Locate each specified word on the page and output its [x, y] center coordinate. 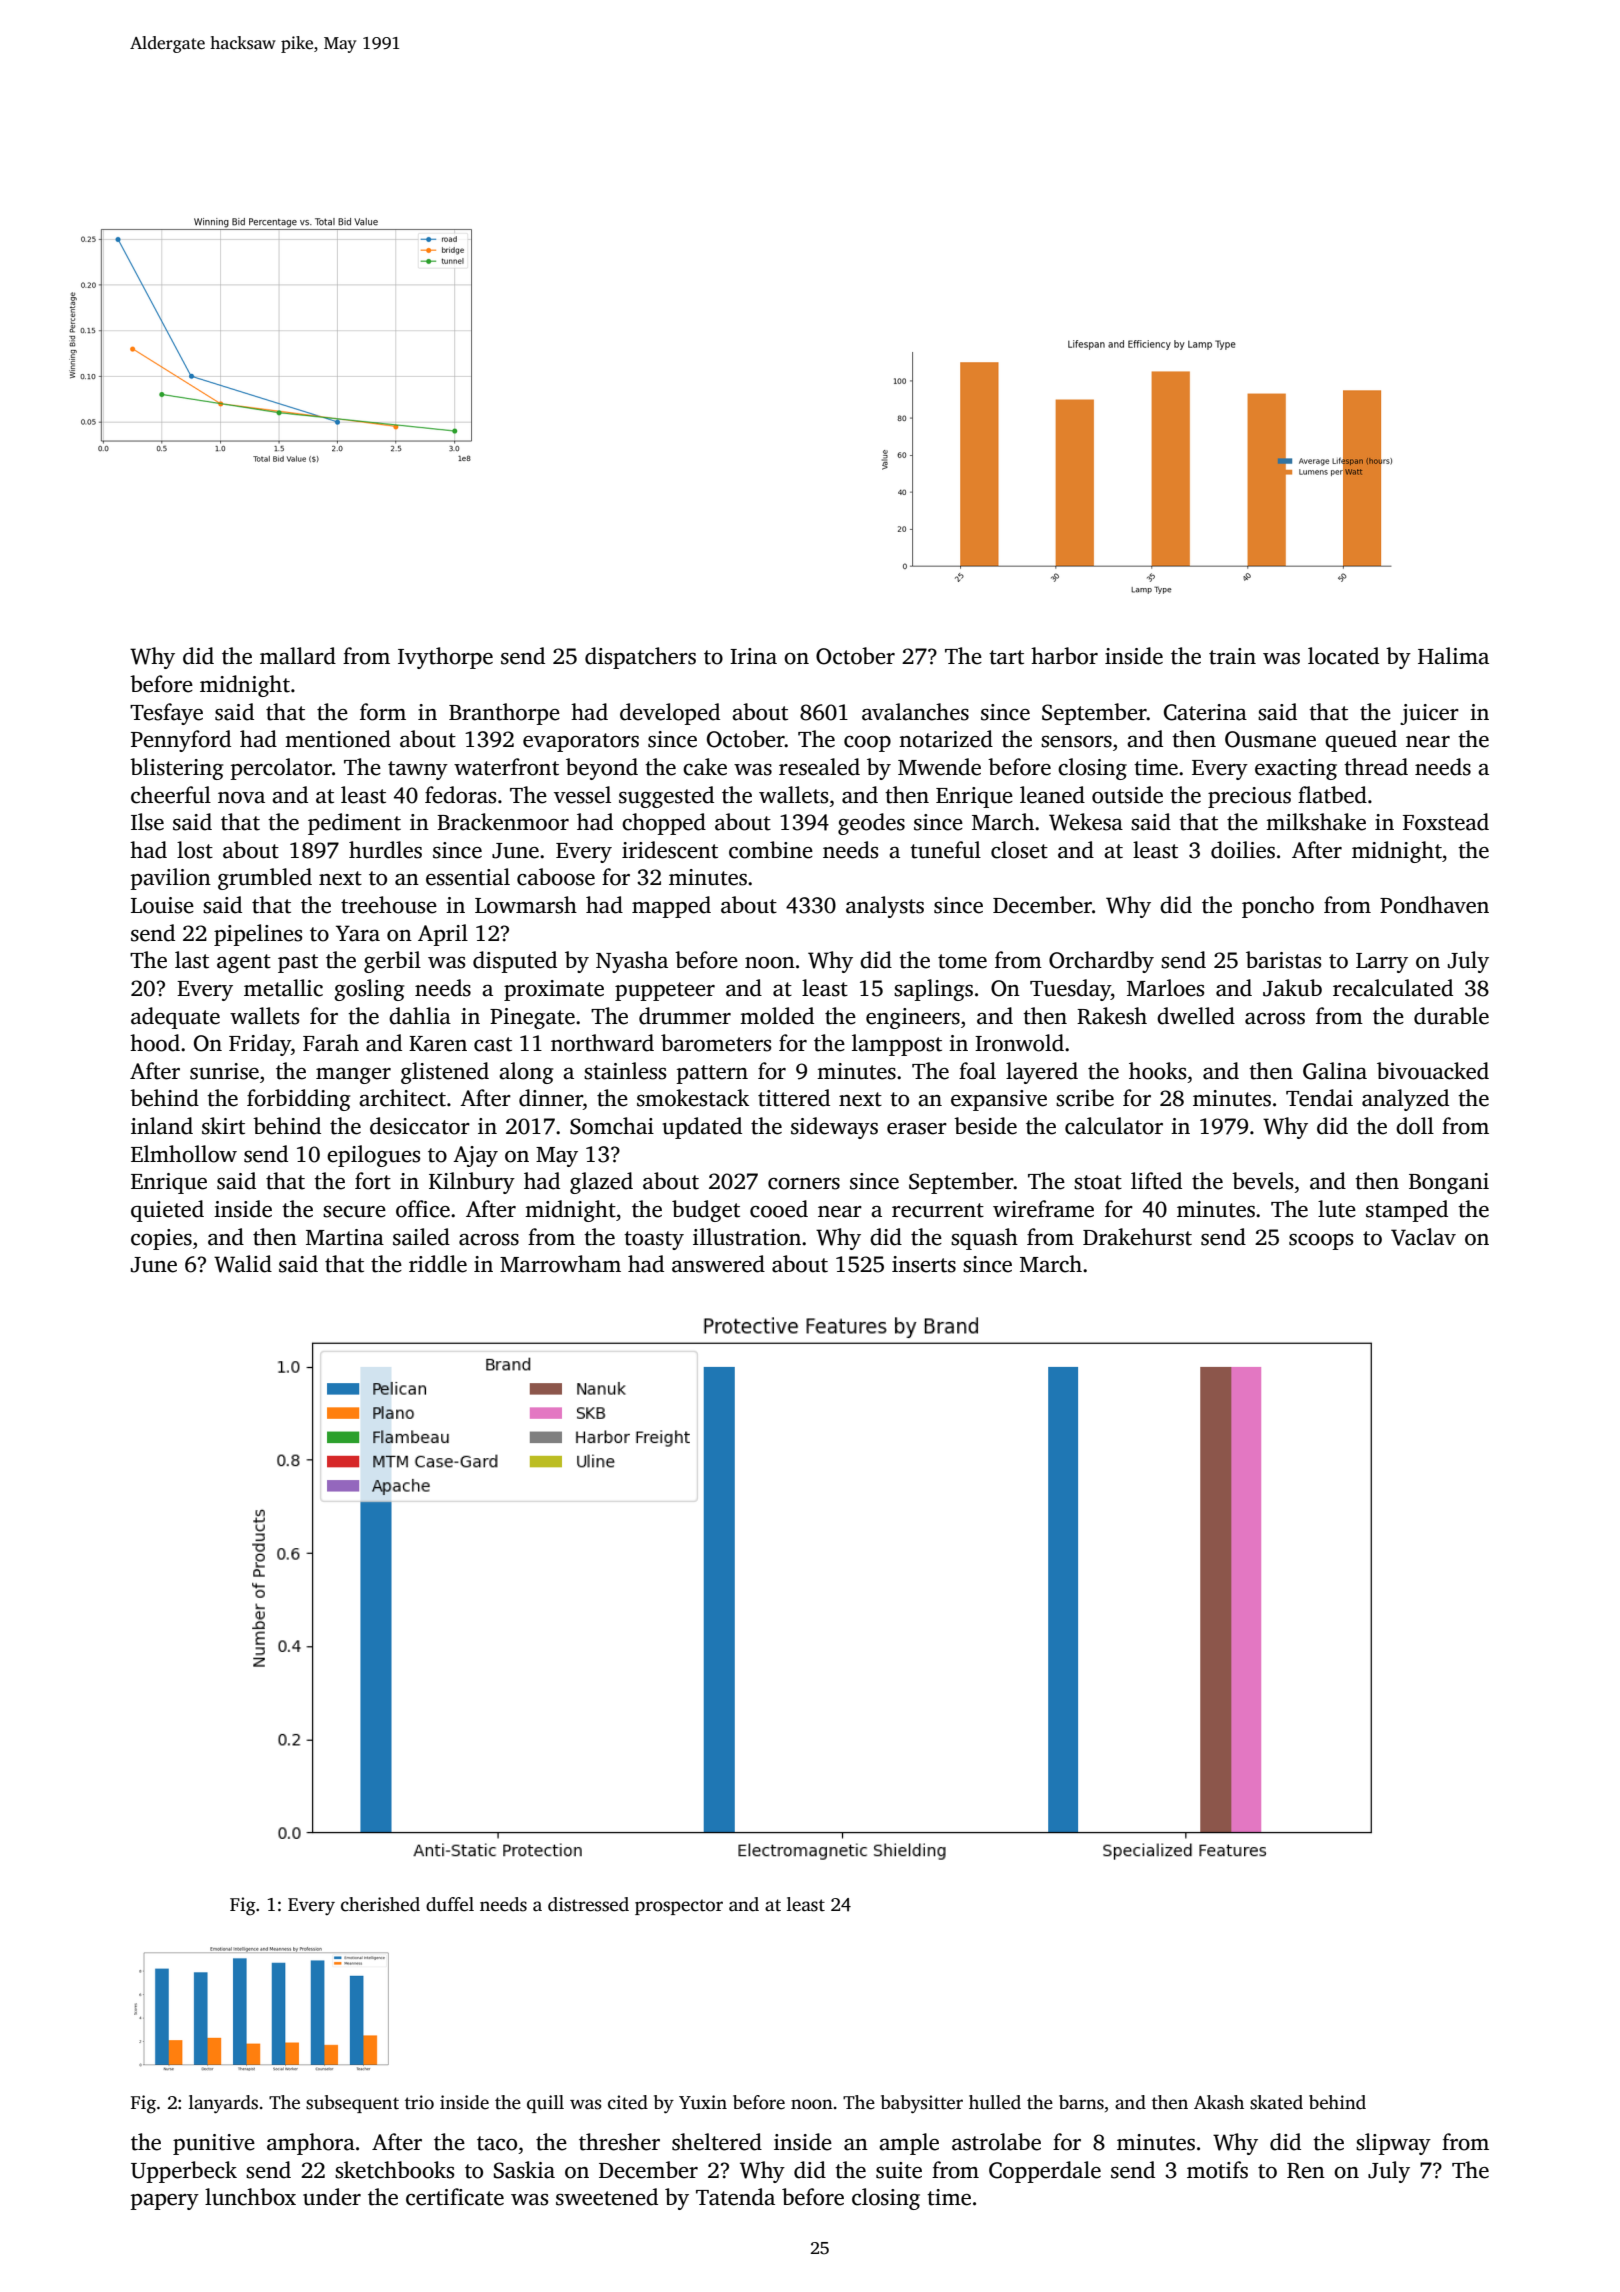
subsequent [352, 2104]
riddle [438, 1264]
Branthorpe [504, 714]
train [1232, 656]
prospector [679, 1907]
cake [705, 767]
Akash [1219, 2102]
